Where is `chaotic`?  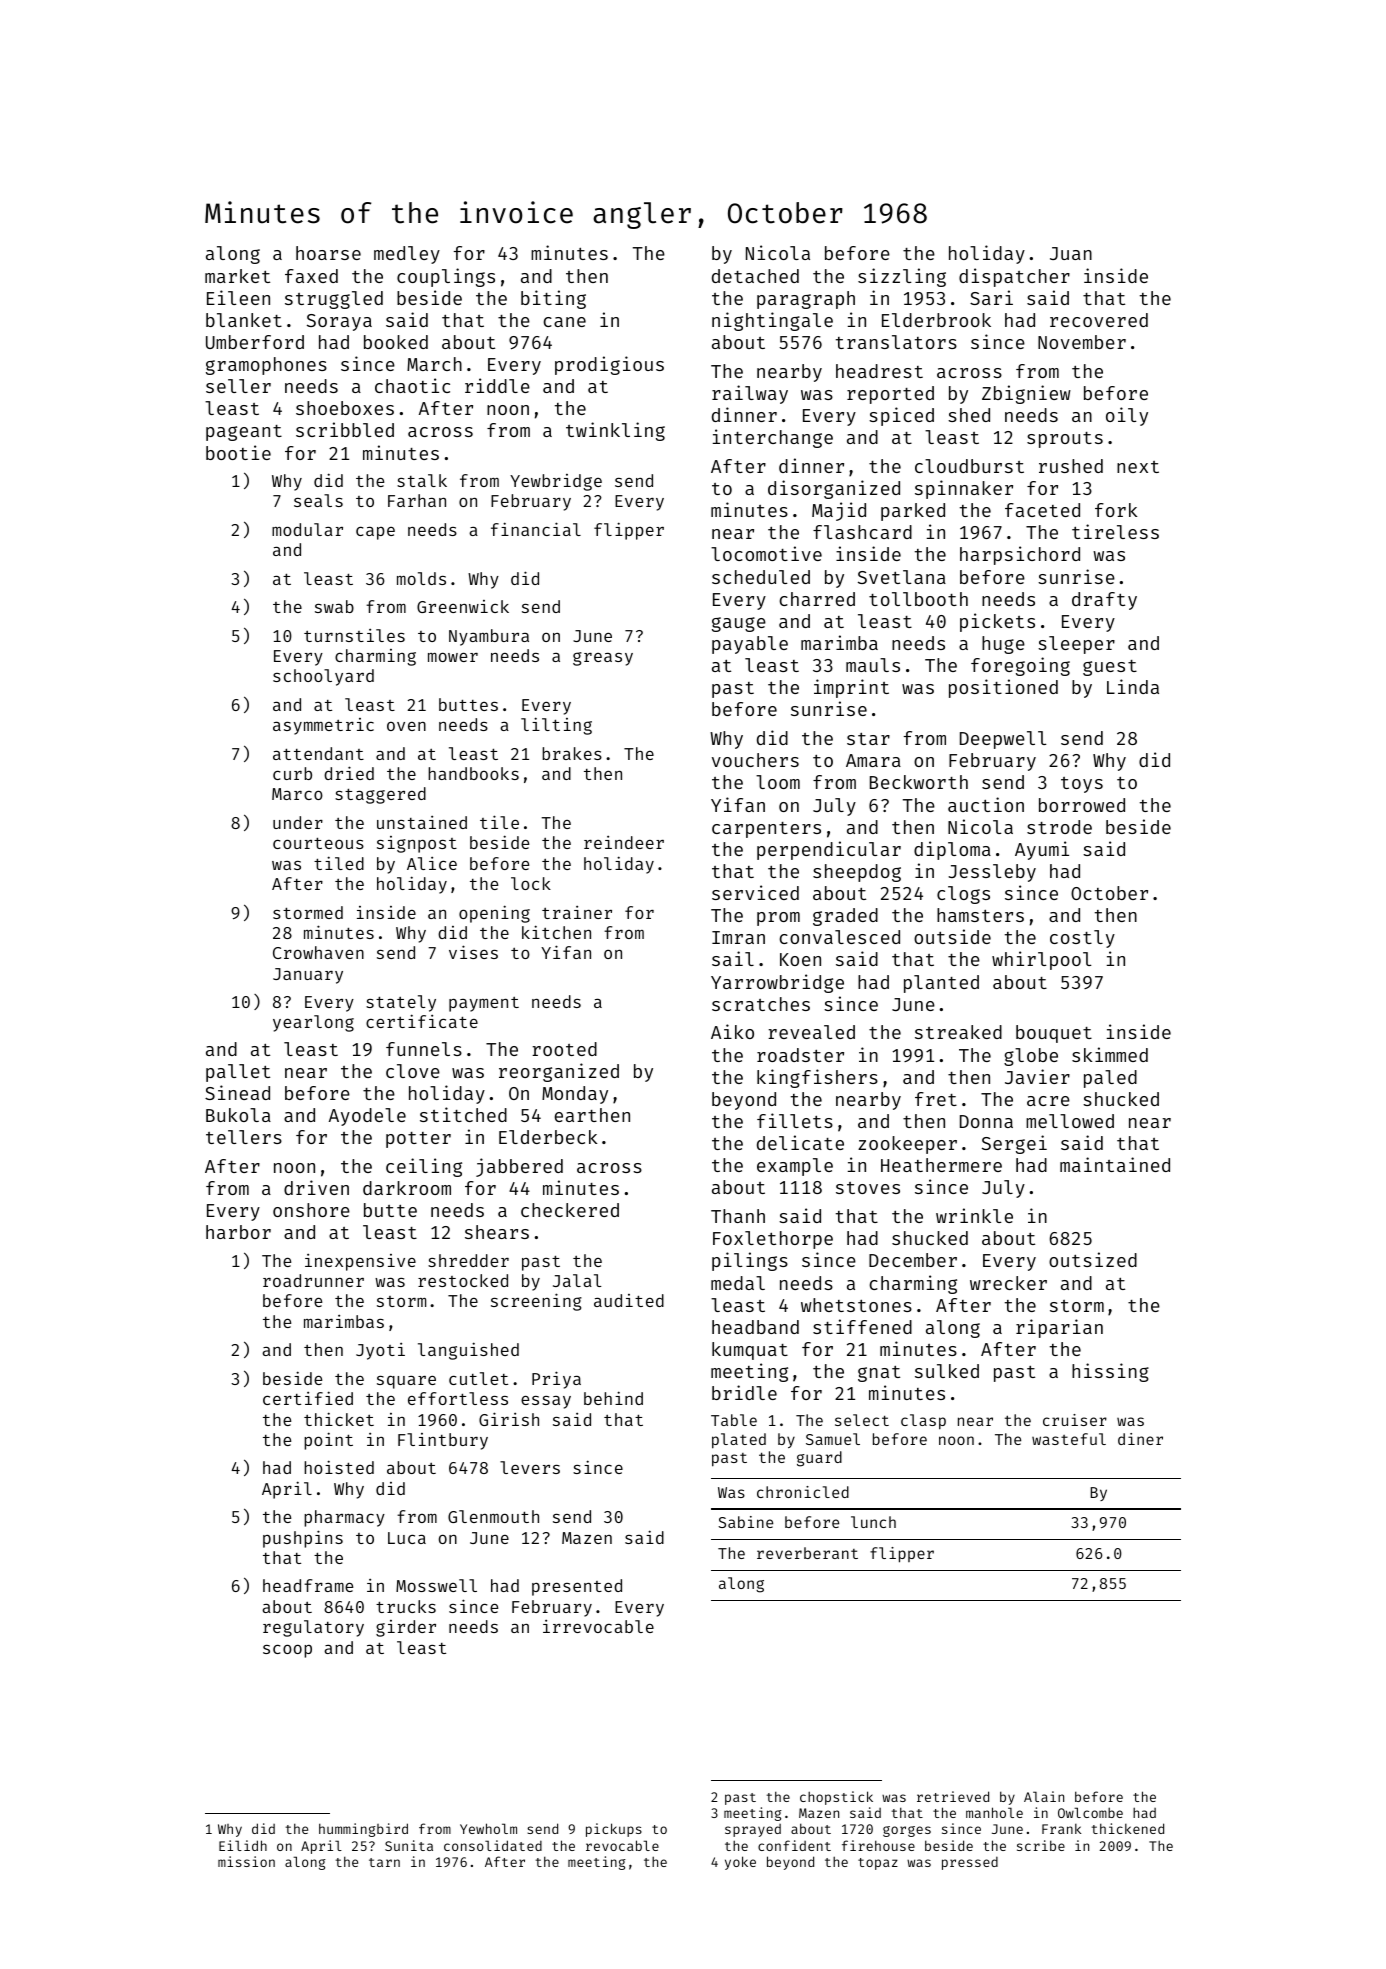
chaotic is located at coordinates (412, 385).
